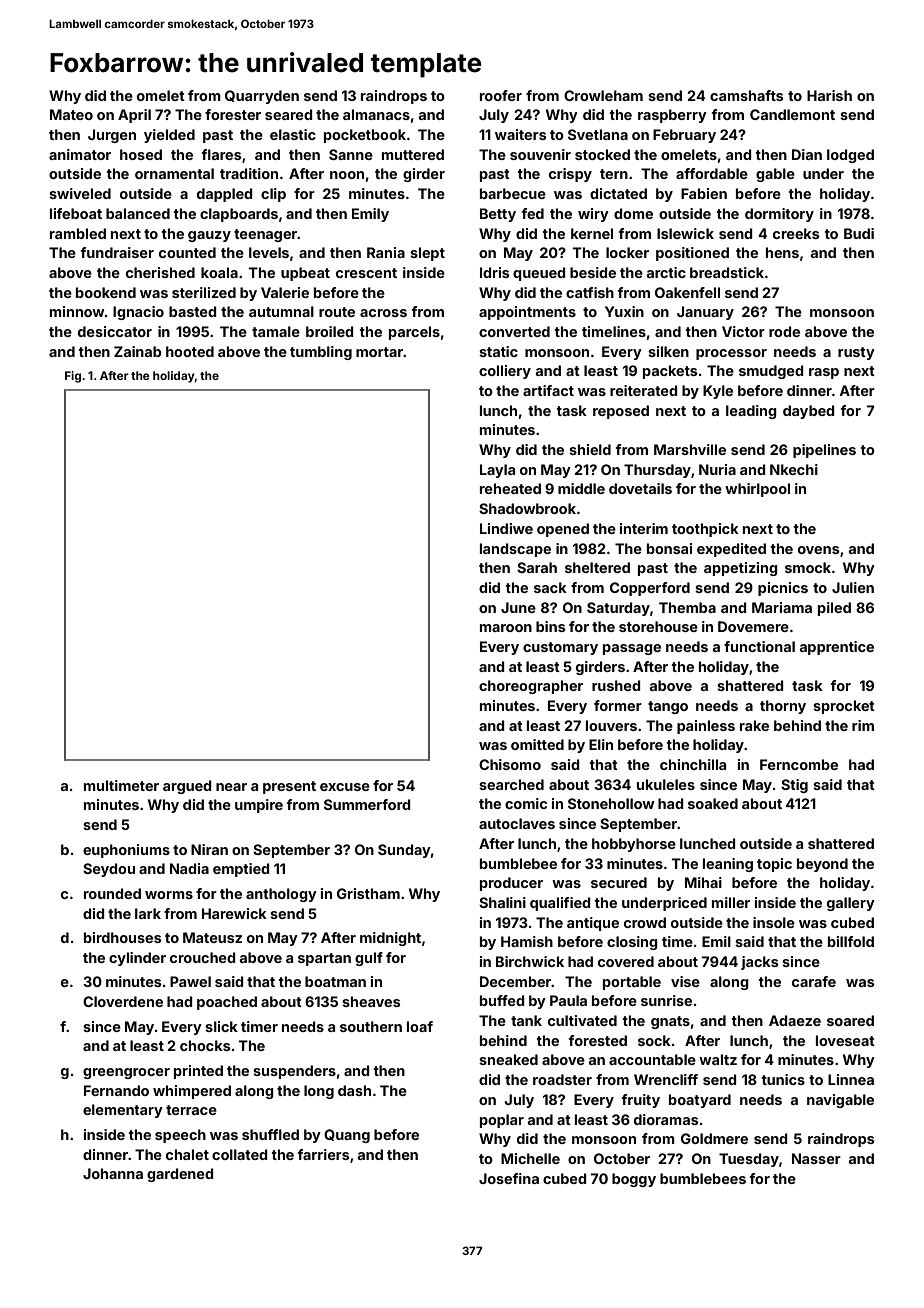 The image size is (924, 1308). What do you see at coordinates (718, 392) in the image?
I see `Kyle` at bounding box center [718, 392].
